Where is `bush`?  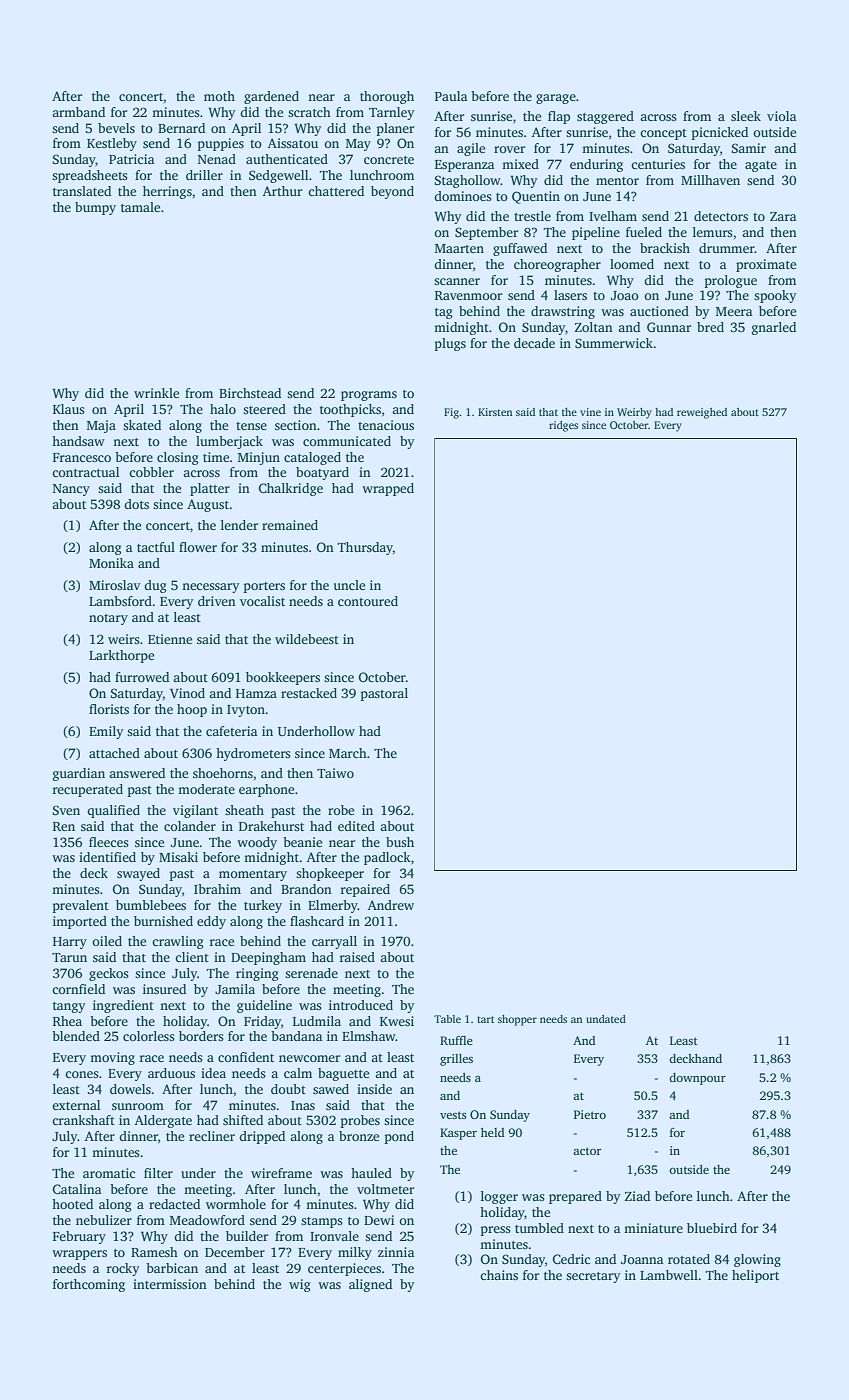 bush is located at coordinates (400, 842).
